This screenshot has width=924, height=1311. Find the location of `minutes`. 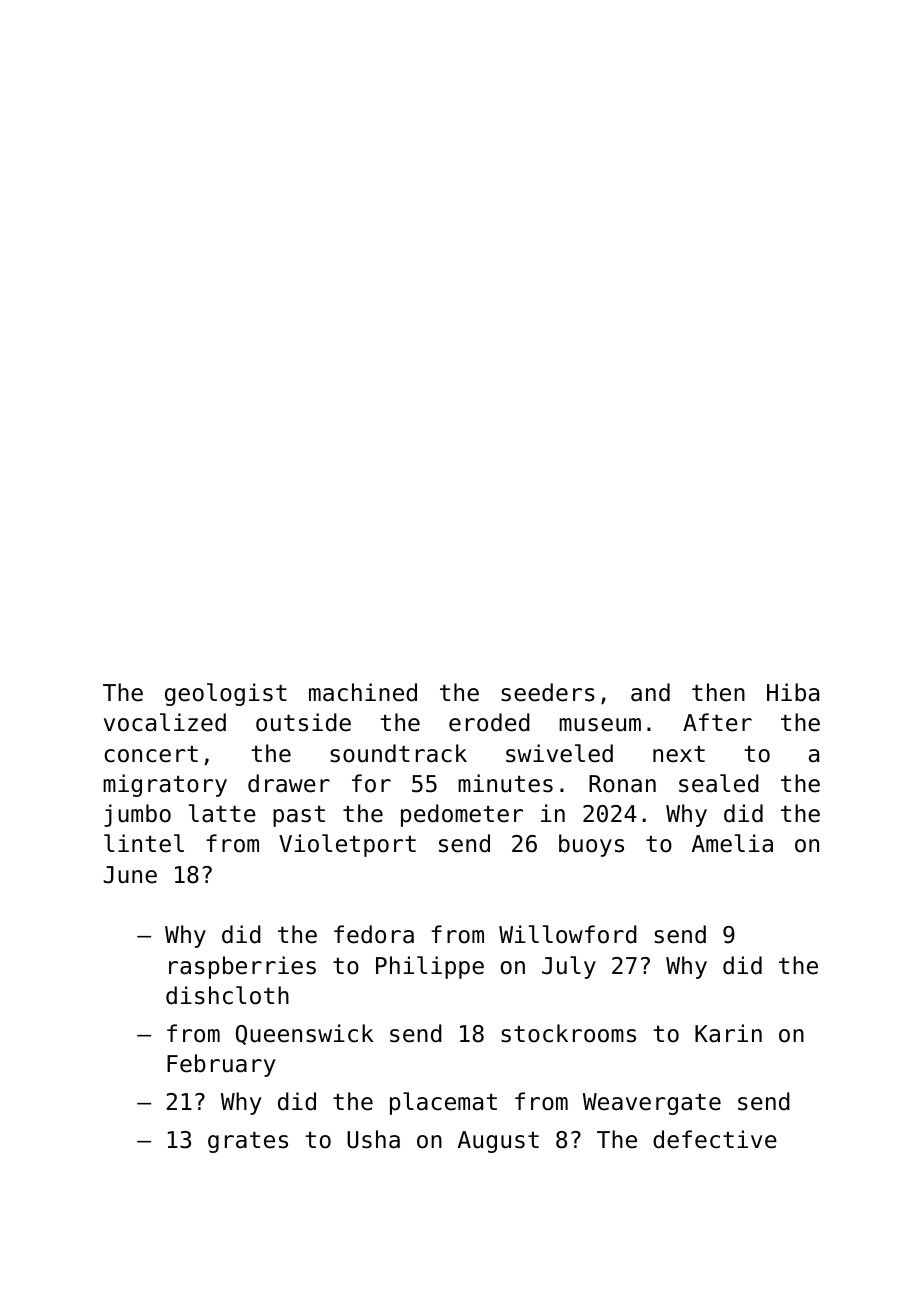

minutes is located at coordinates (505, 783).
